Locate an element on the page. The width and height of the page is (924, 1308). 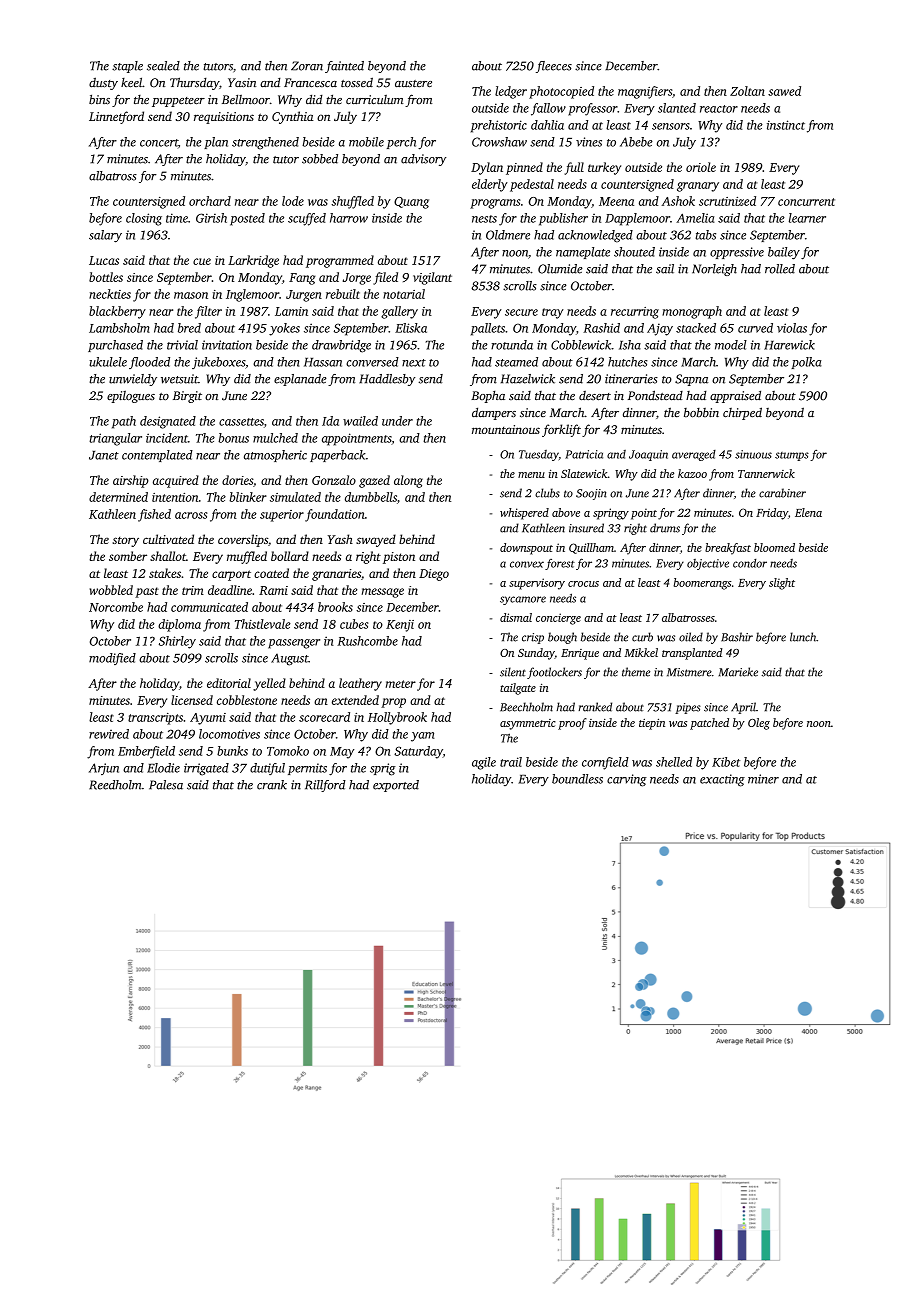
convex is located at coordinates (527, 564).
